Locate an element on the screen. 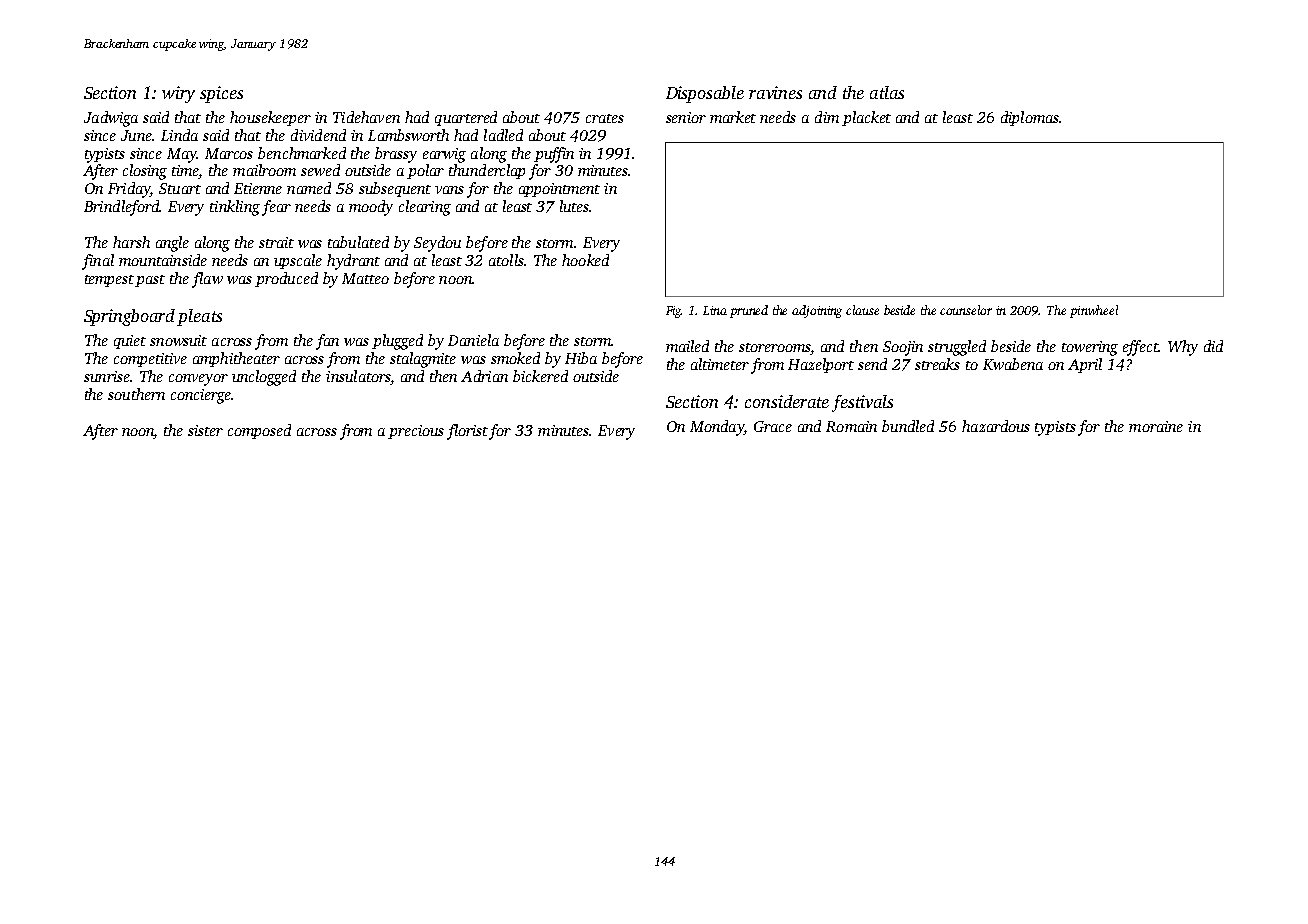 The height and width of the screenshot is (924, 1308). Seydou is located at coordinates (437, 244).
